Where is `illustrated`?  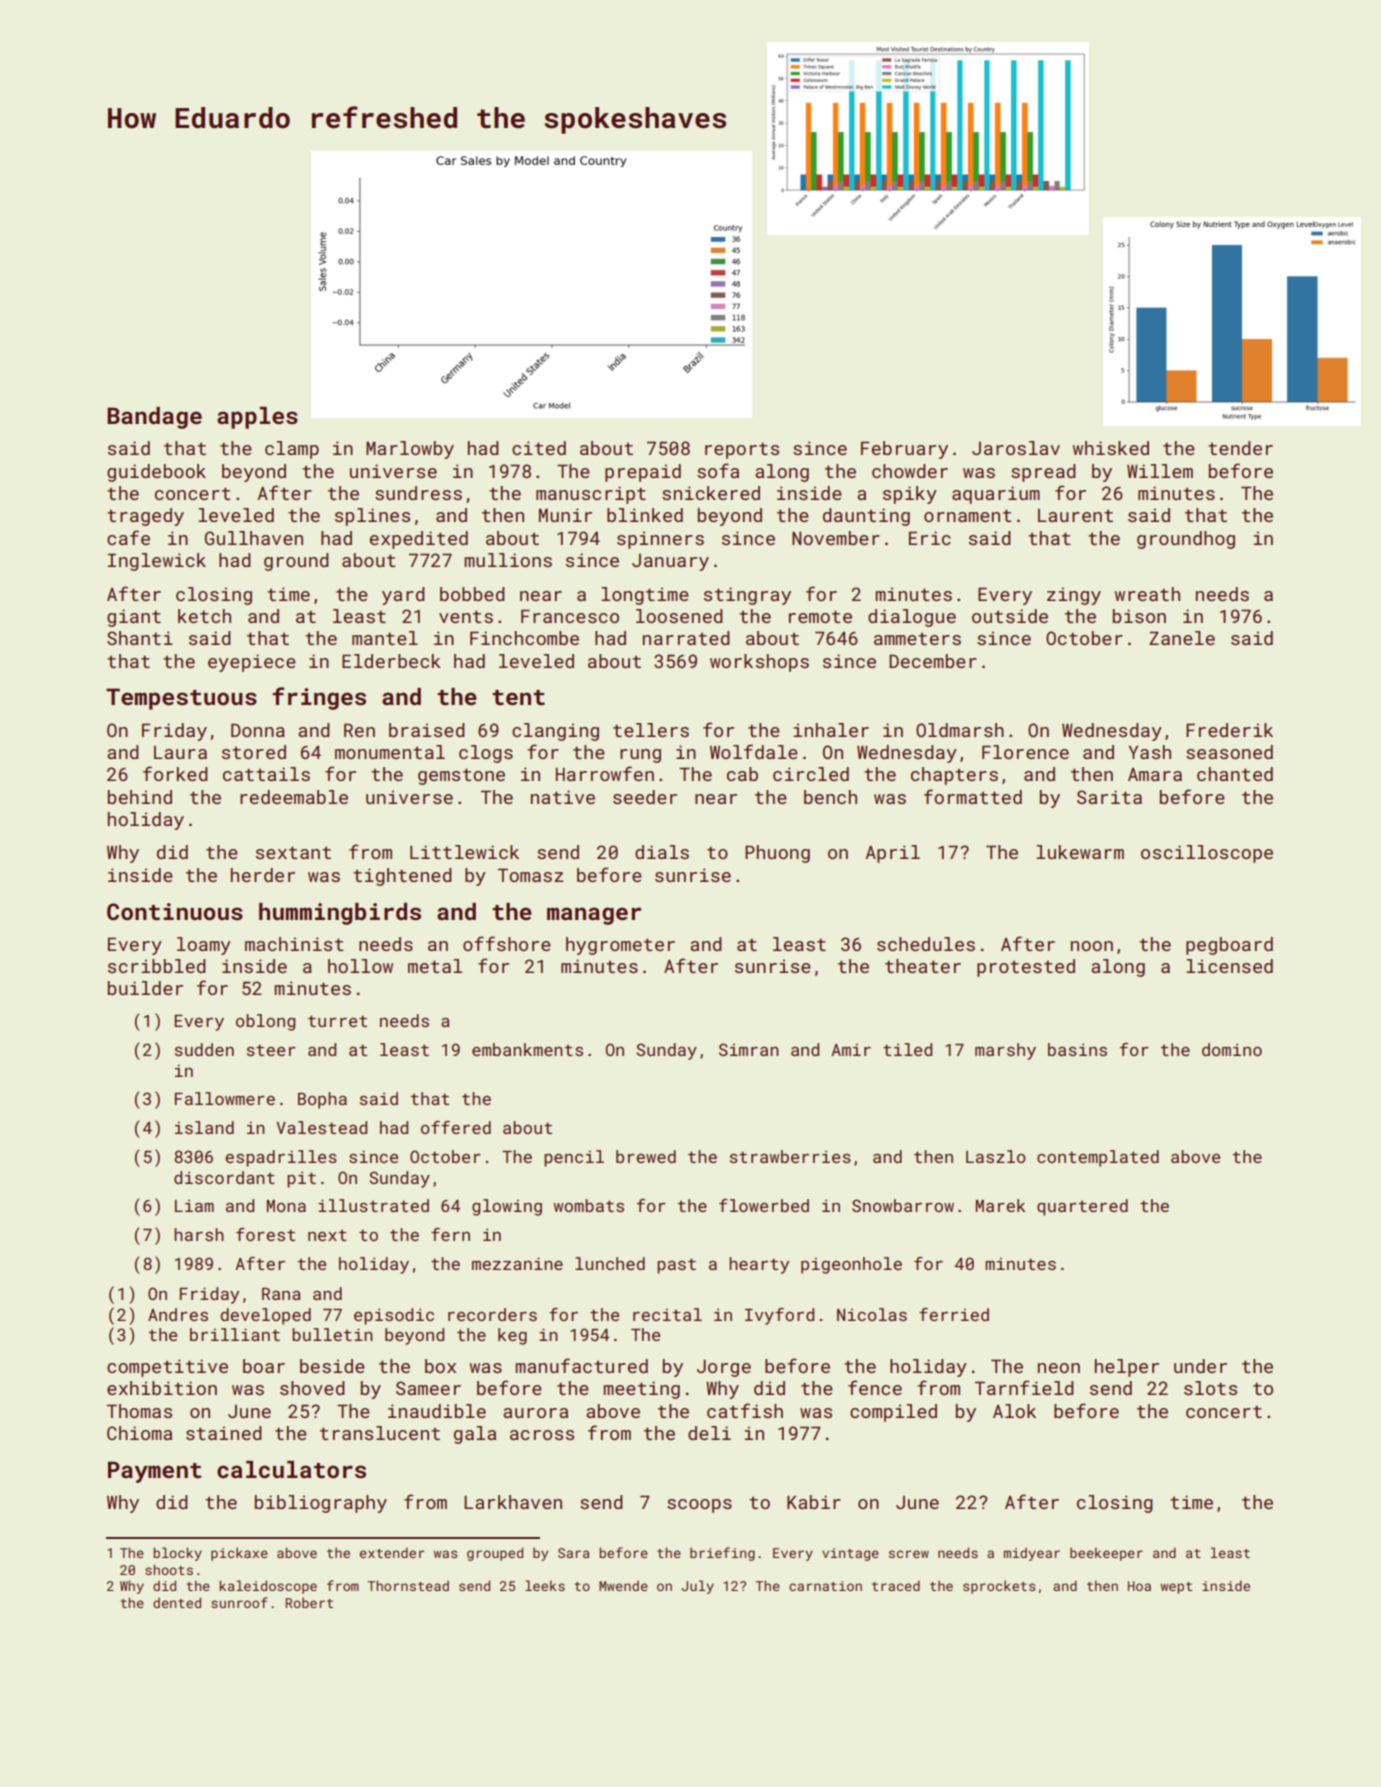 illustrated is located at coordinates (373, 1205).
